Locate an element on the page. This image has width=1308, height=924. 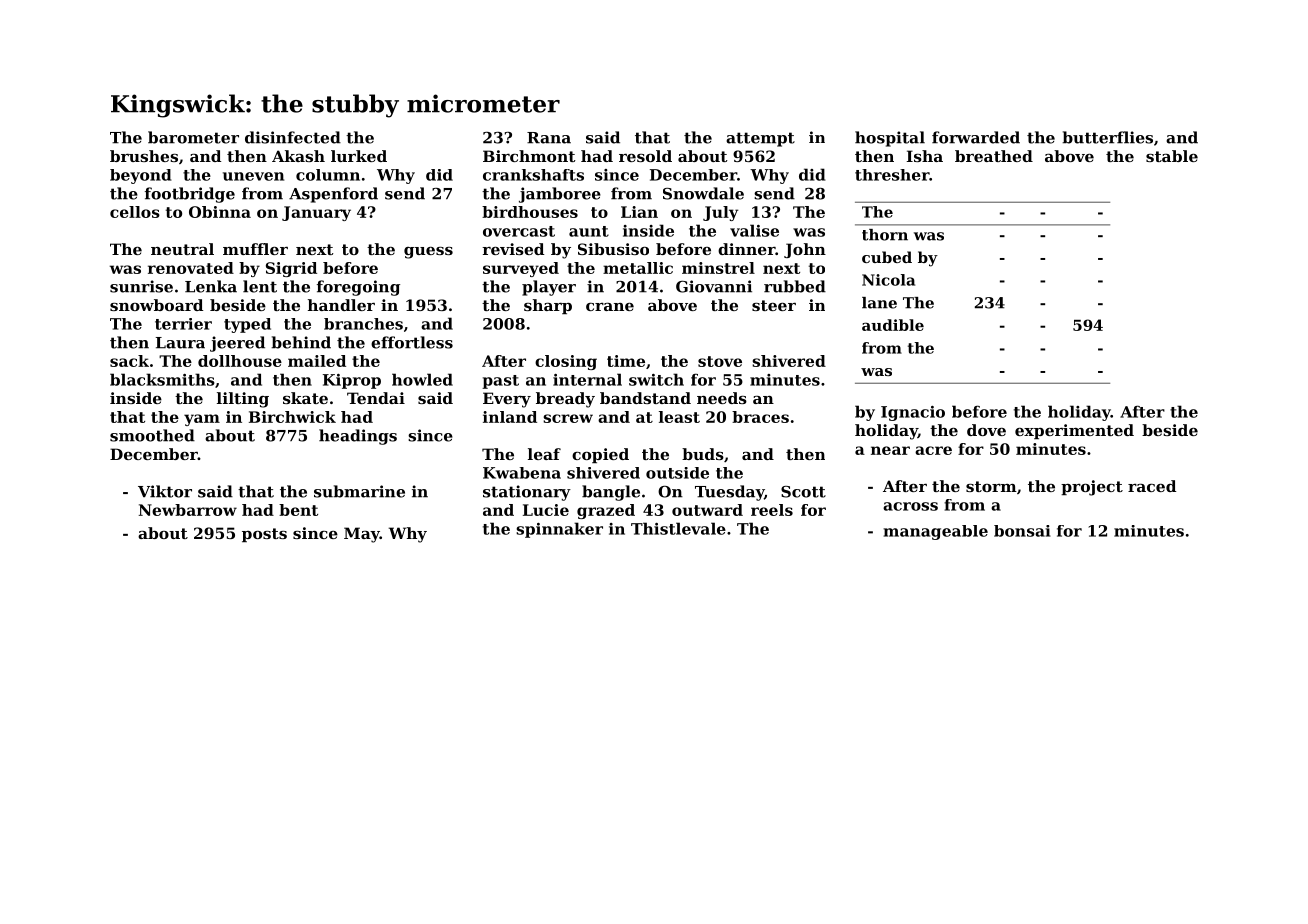
dove is located at coordinates (986, 430).
